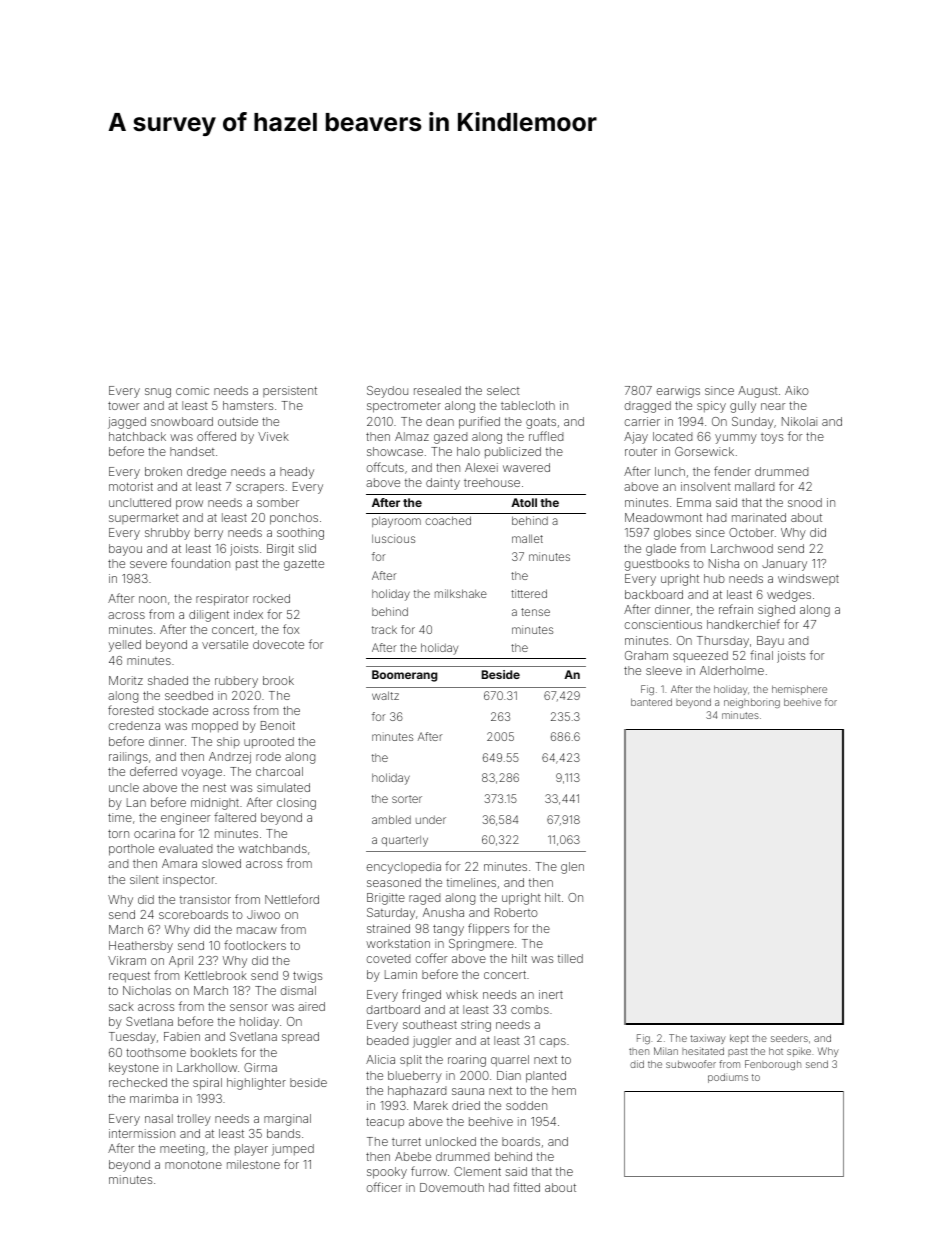 The image size is (952, 1233). Describe the element at coordinates (789, 1038) in the page. I see `seeders` at that location.
